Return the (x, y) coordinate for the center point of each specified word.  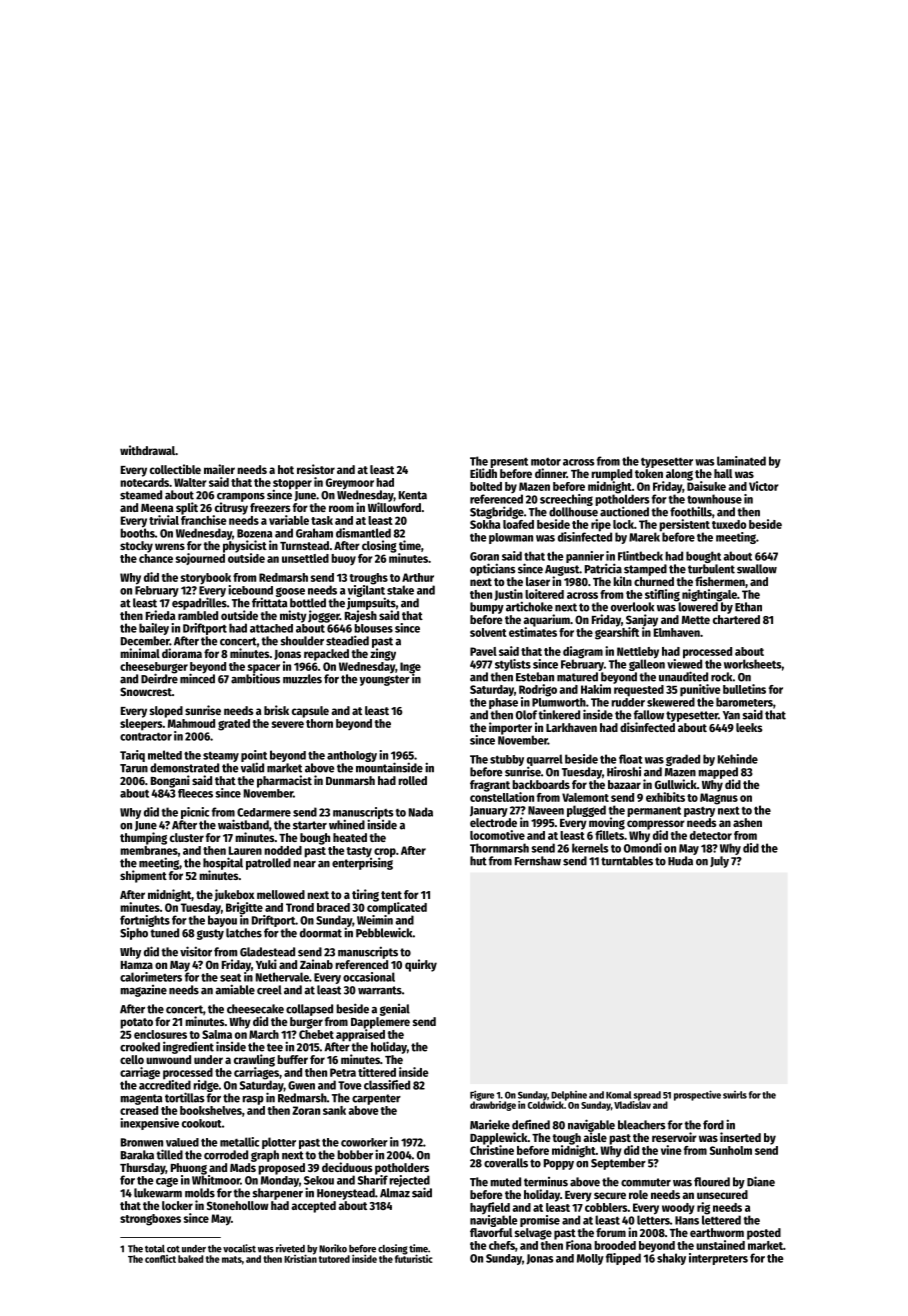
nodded (283, 850)
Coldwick (546, 1105)
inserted (740, 1137)
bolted (486, 486)
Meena (157, 508)
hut (478, 861)
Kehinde (738, 759)
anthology (352, 756)
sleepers (141, 725)
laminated (741, 461)
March (264, 1034)
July (719, 862)
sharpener (277, 1194)
